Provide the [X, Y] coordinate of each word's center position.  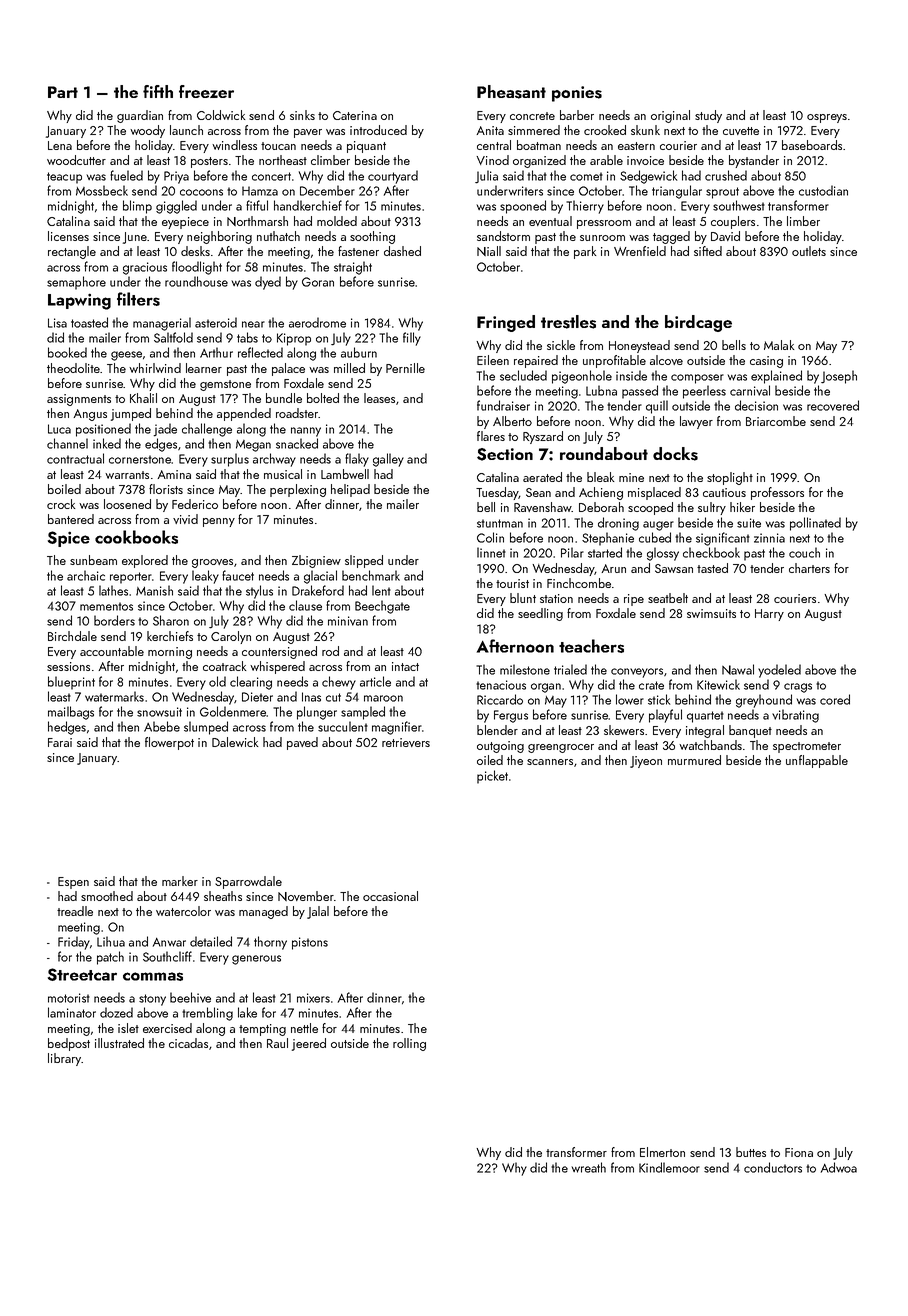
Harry [769, 615]
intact [405, 666]
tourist [512, 583]
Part [63, 92]
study [708, 116]
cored [835, 699]
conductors [773, 1167]
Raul [277, 1043]
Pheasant [511, 92]
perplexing [298, 490]
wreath [588, 1167]
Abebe [162, 726]
